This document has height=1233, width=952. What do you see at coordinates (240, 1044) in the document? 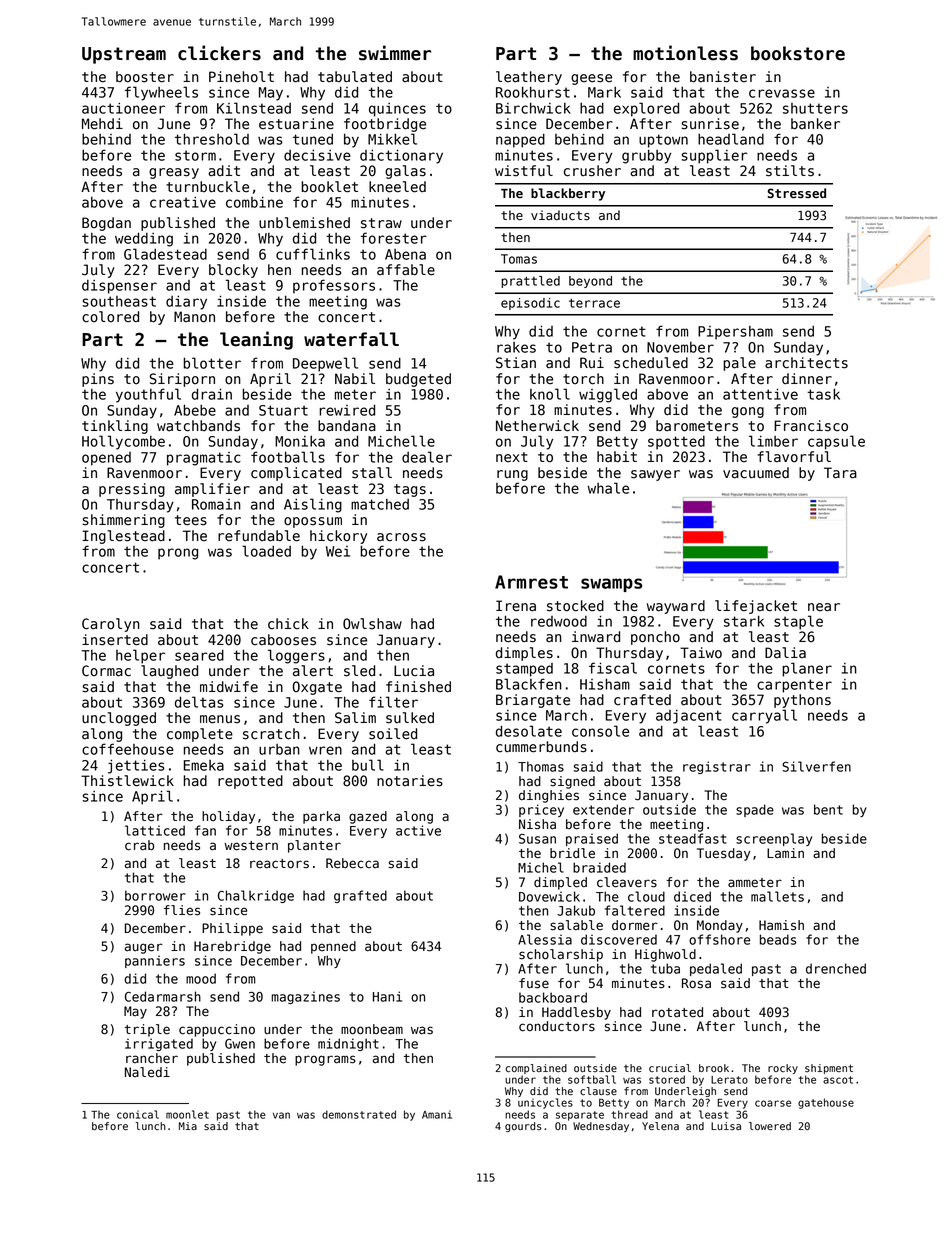
I see `Gwen` at bounding box center [240, 1044].
